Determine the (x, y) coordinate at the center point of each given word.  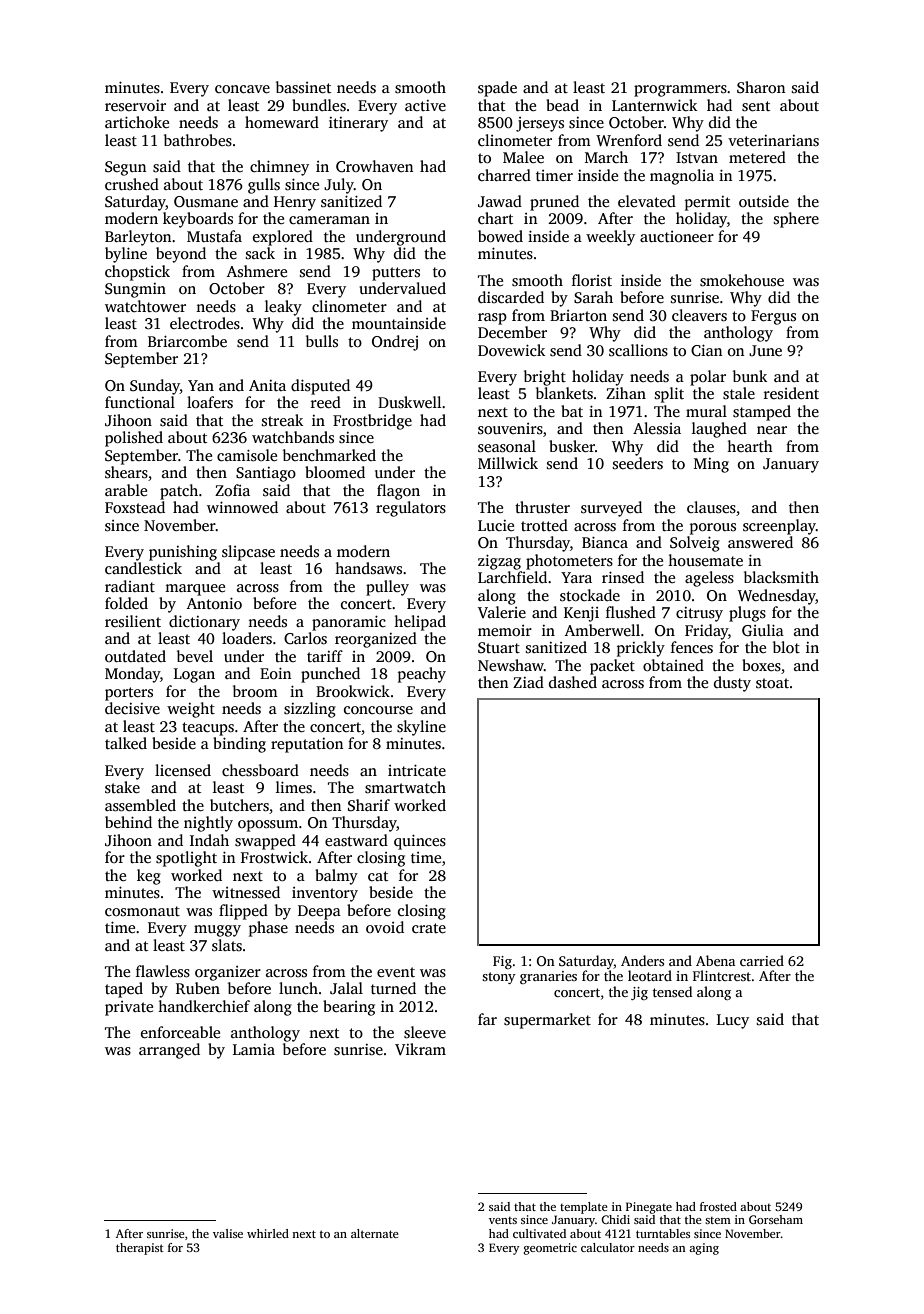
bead (562, 105)
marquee (195, 590)
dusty (732, 684)
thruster (542, 507)
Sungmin (135, 290)
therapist (140, 1249)
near (772, 430)
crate (429, 928)
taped (124, 990)
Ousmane (206, 202)
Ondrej (395, 343)
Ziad (528, 682)
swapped (265, 842)
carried (762, 960)
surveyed (611, 509)
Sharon (761, 87)
